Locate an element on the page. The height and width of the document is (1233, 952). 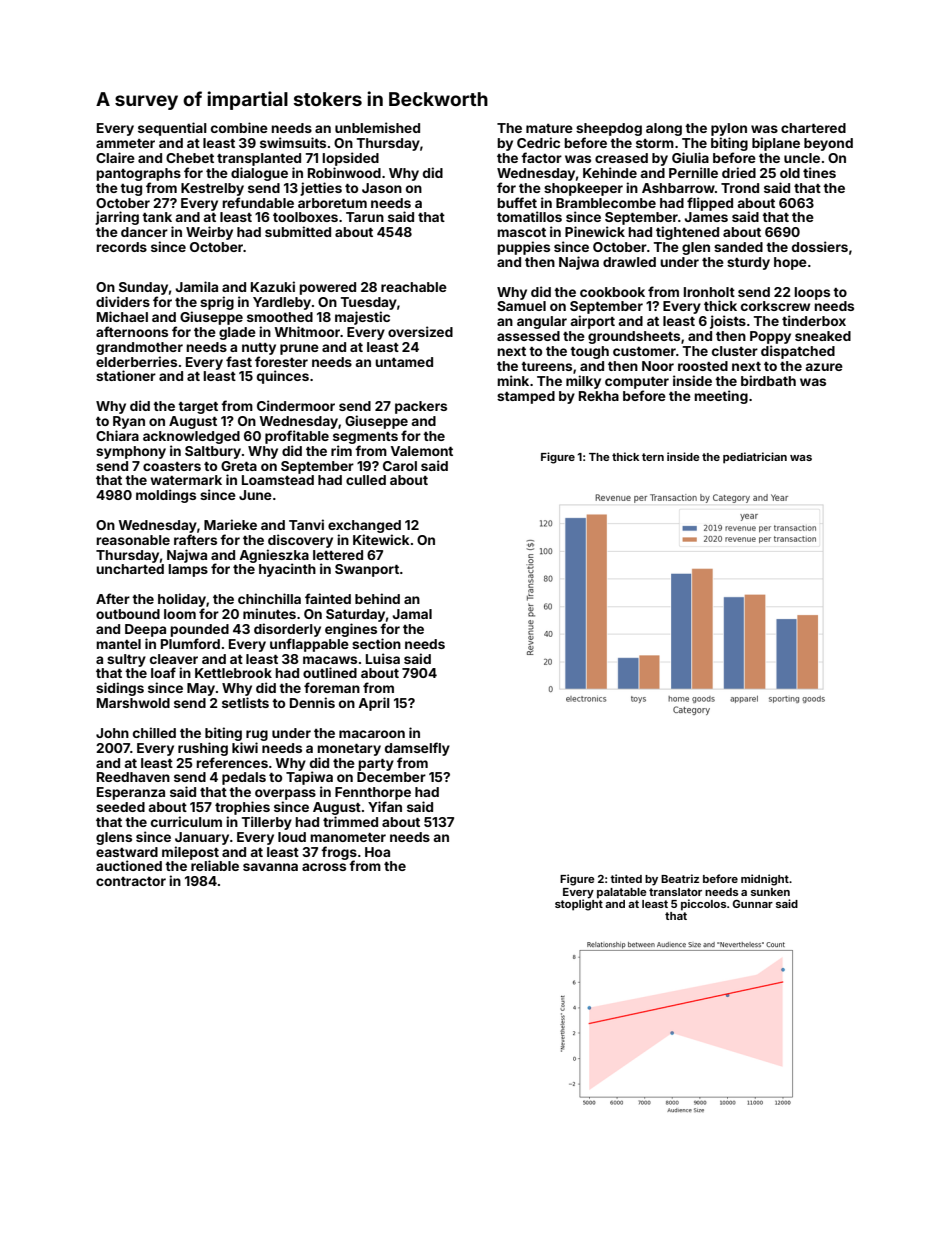
culled is located at coordinates (366, 480).
